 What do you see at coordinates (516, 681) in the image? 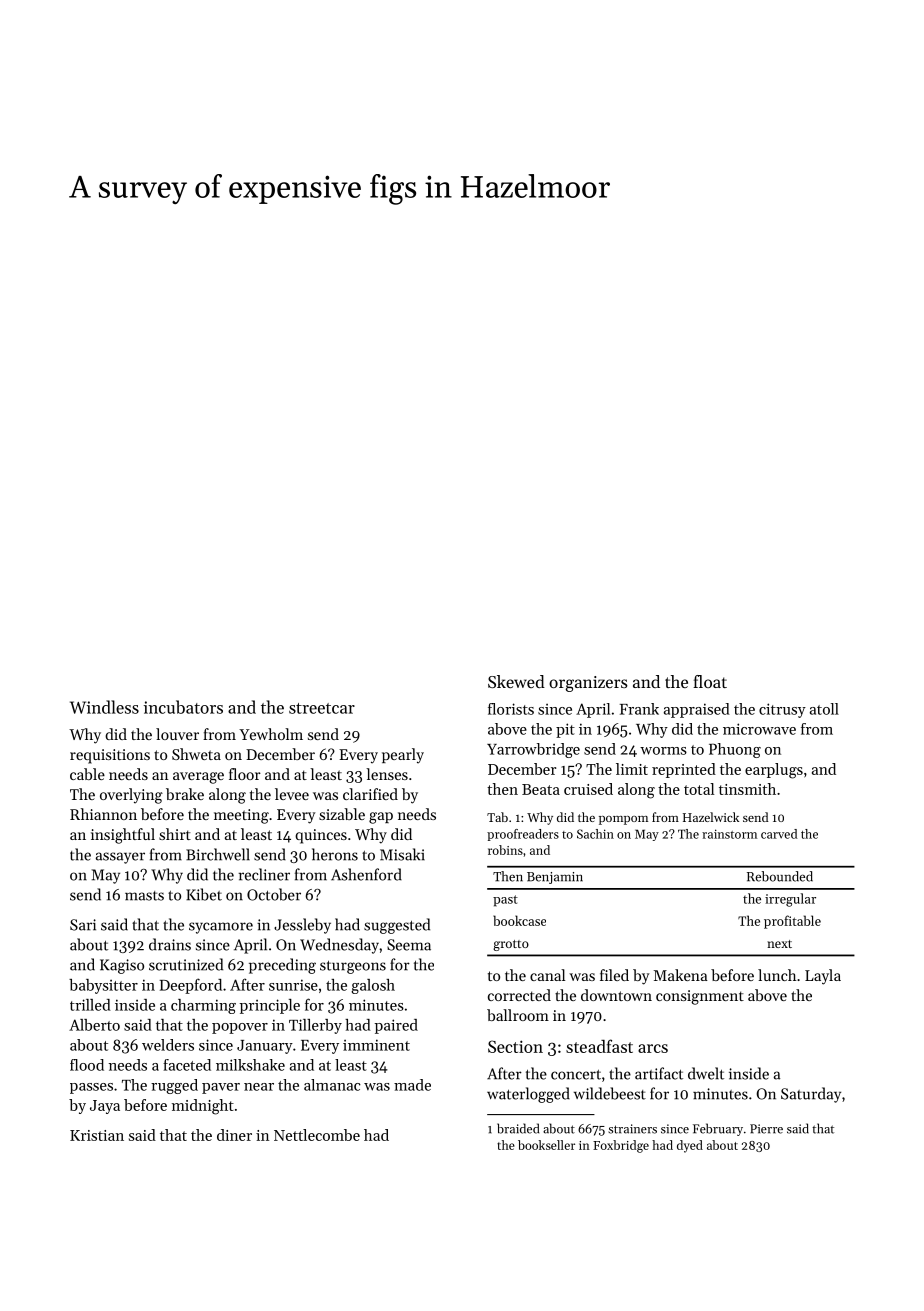
I see `Skewed` at bounding box center [516, 681].
